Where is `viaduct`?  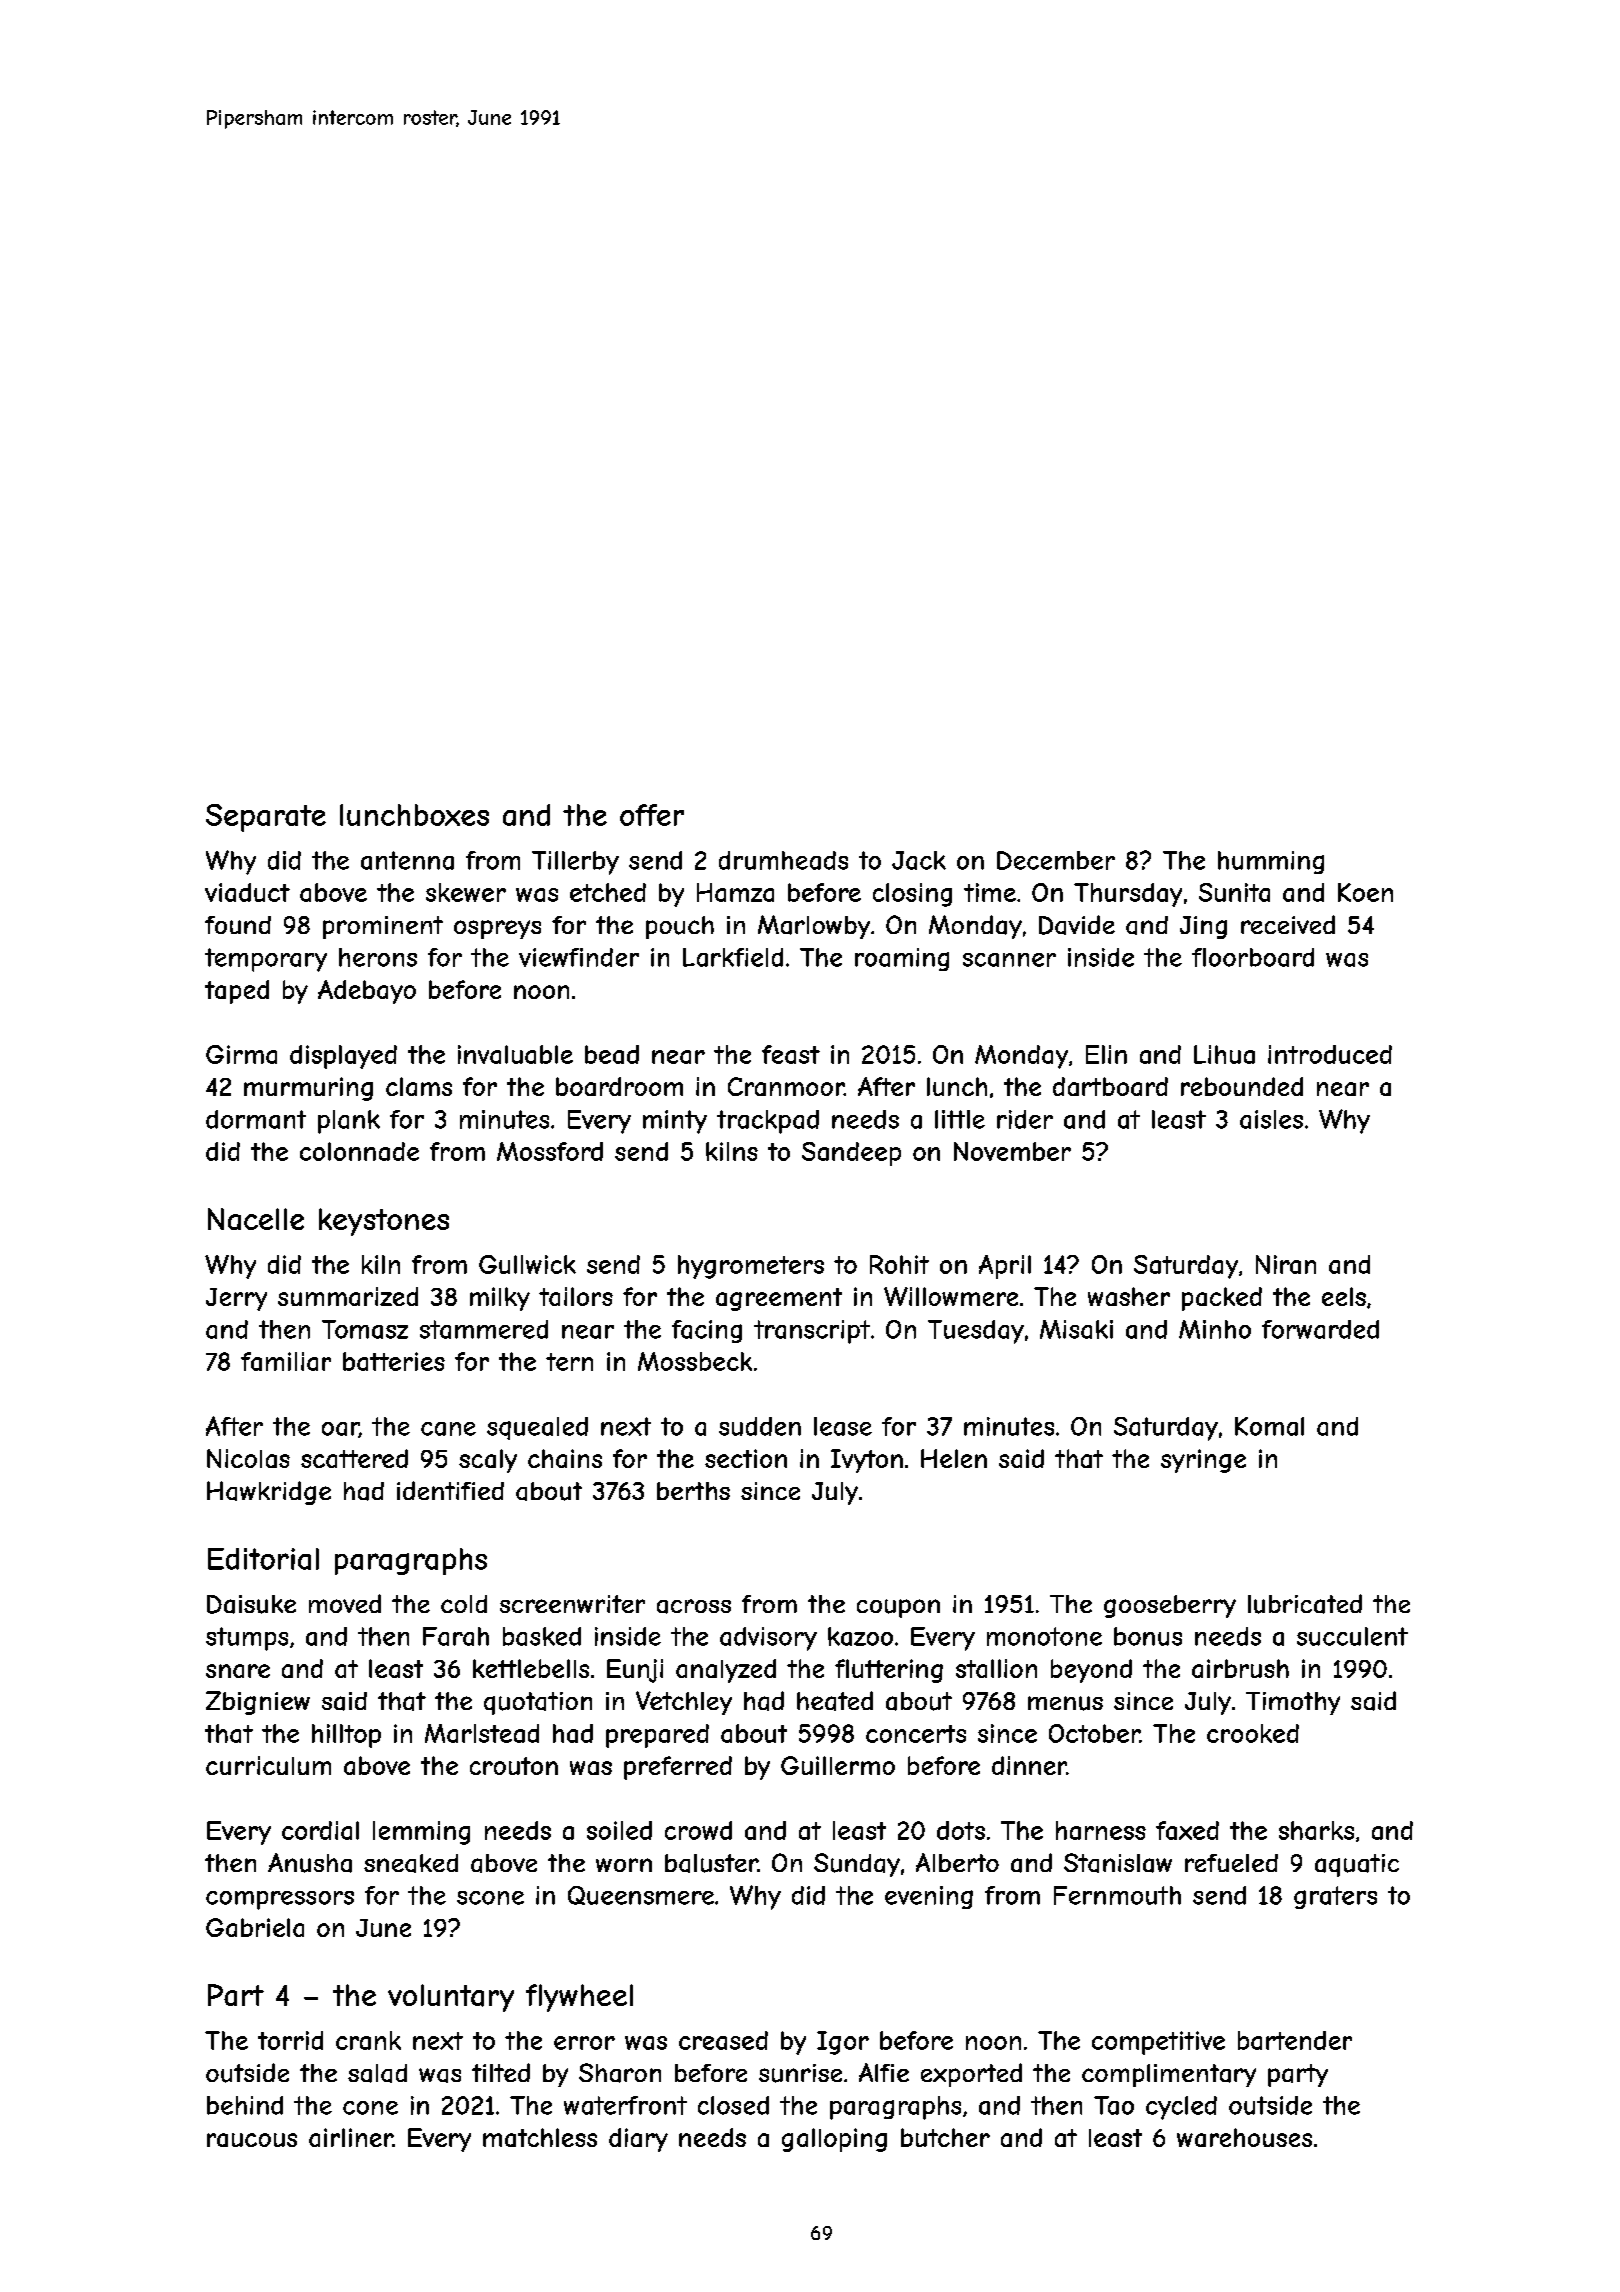 viaduct is located at coordinates (247, 892).
